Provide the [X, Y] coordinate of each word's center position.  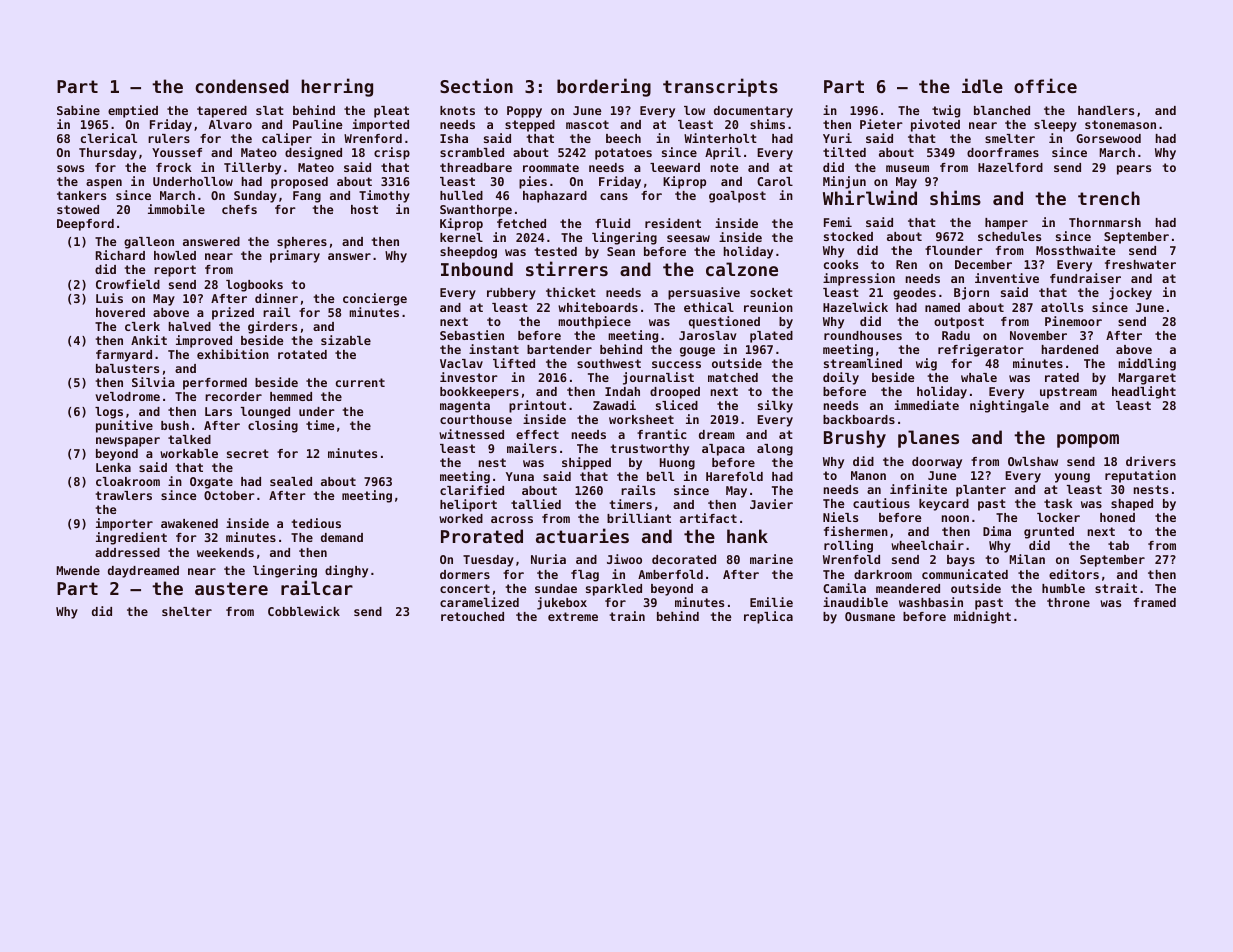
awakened [189, 523]
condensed [242, 86]
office [1045, 85]
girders [272, 327]
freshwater [1140, 264]
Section [476, 85]
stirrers [567, 268]
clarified [472, 490]
